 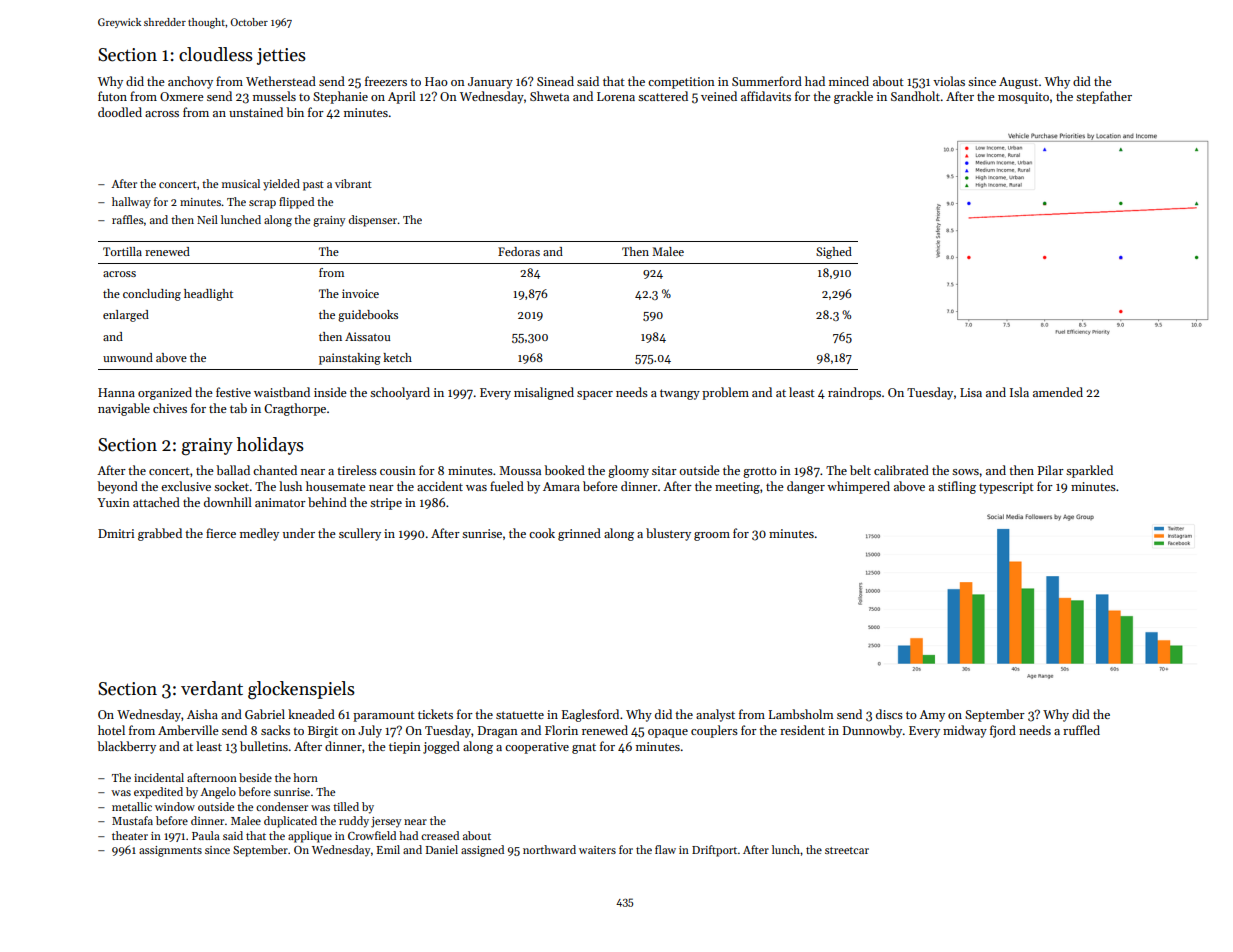 I want to click on violas, so click(x=949, y=81).
